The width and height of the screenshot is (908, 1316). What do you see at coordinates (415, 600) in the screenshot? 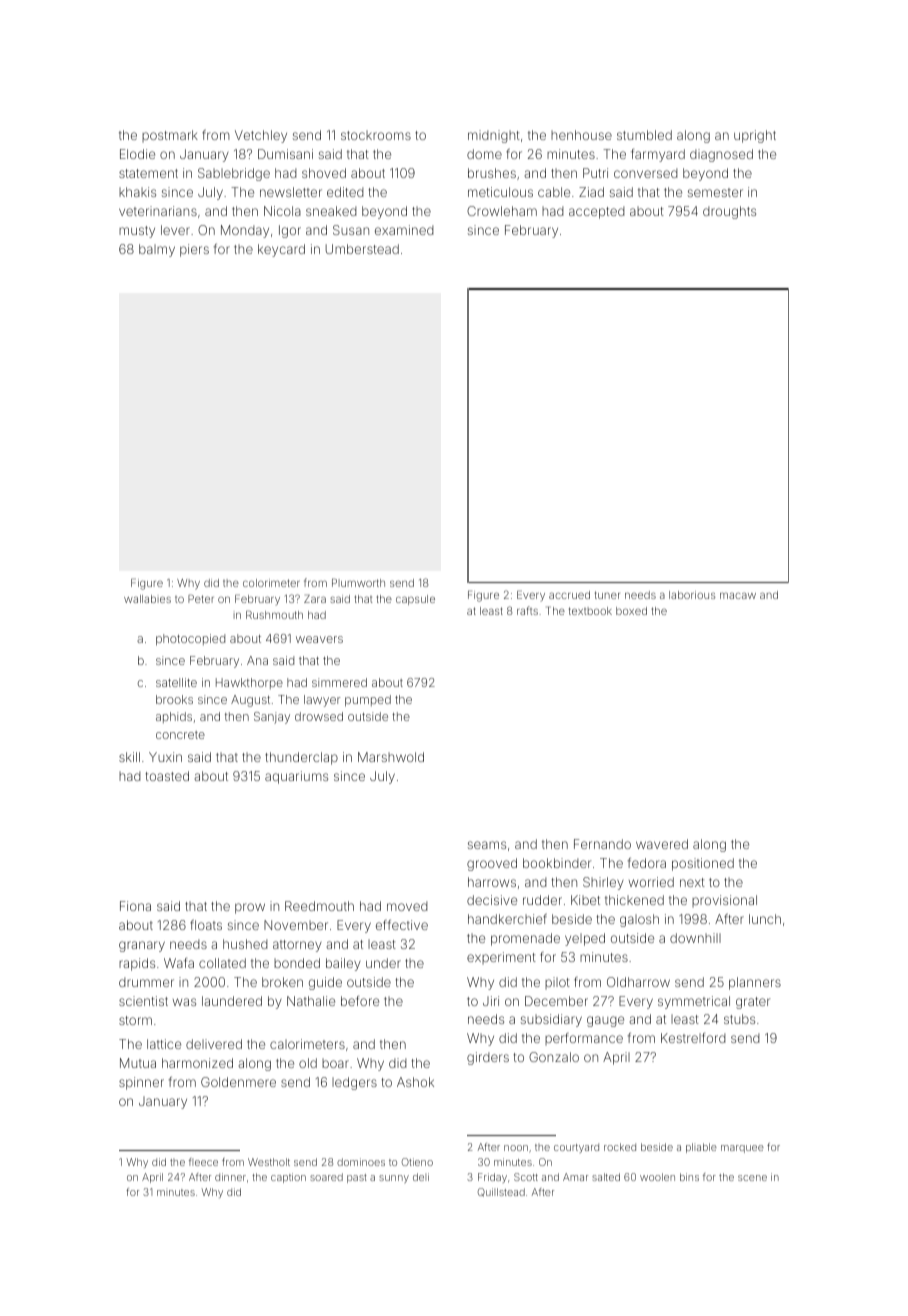
I see `capsule` at bounding box center [415, 600].
